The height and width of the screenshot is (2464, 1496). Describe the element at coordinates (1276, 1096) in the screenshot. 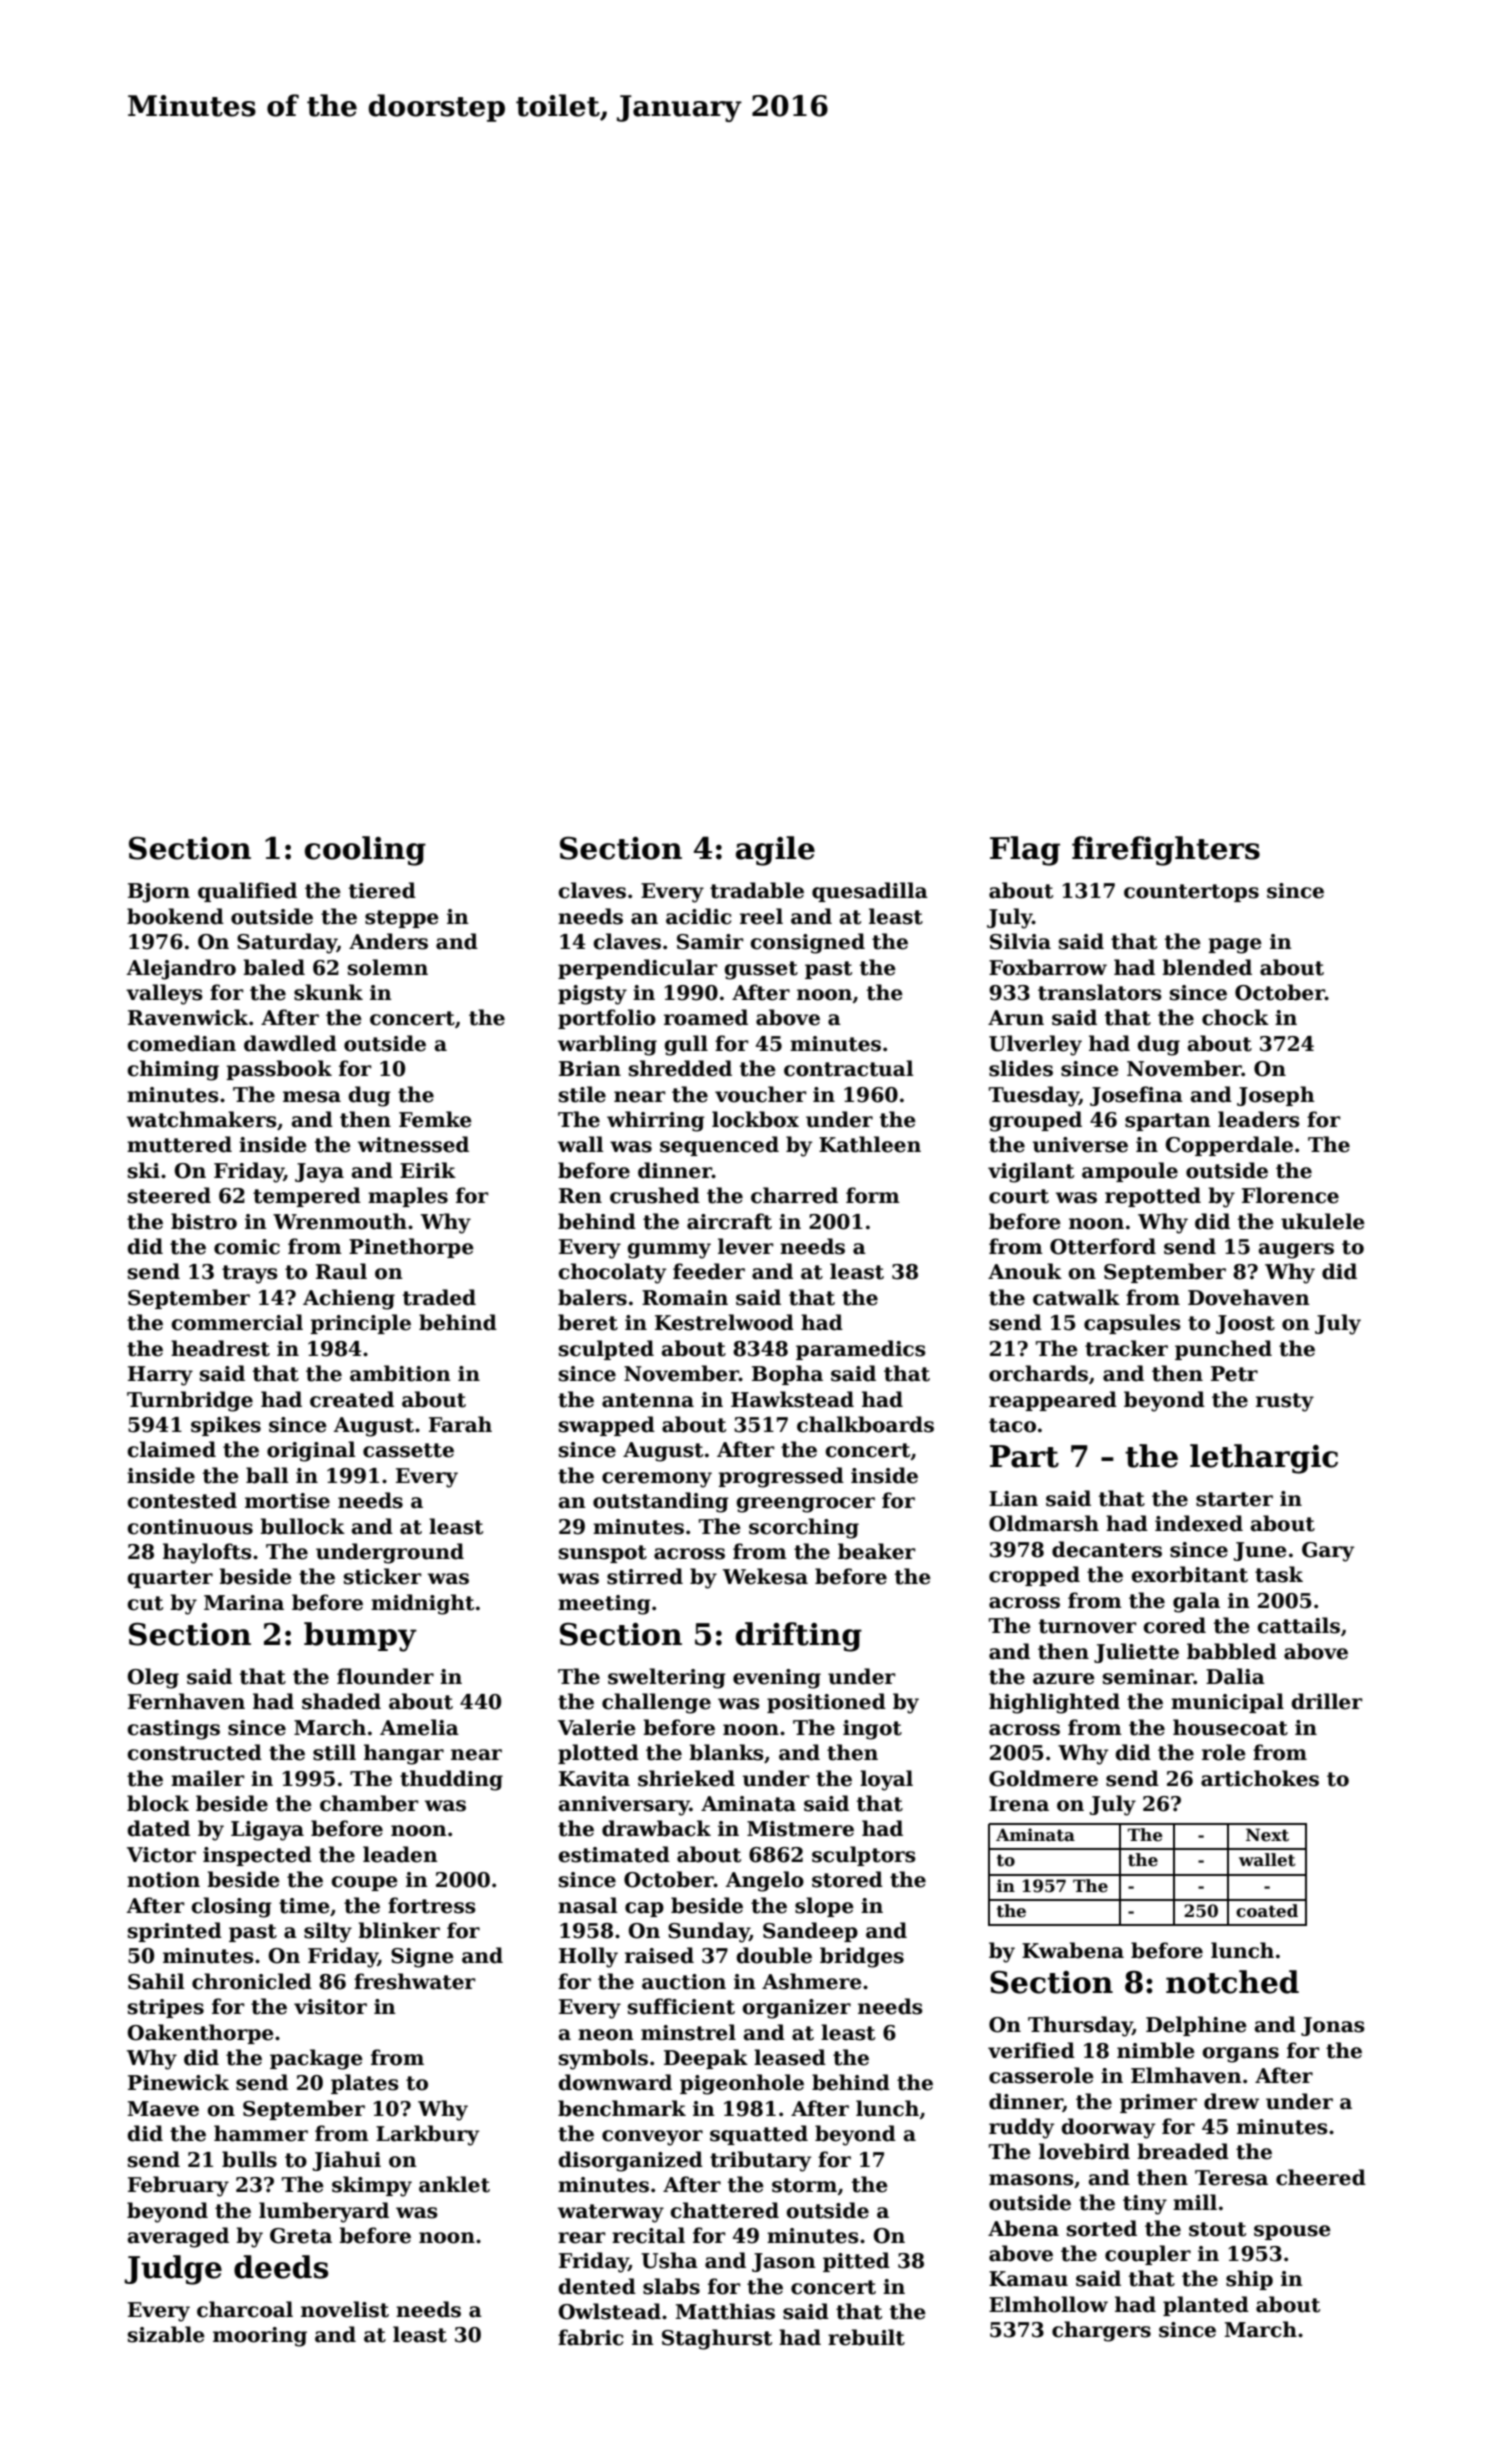

I see `Joseph` at that location.
